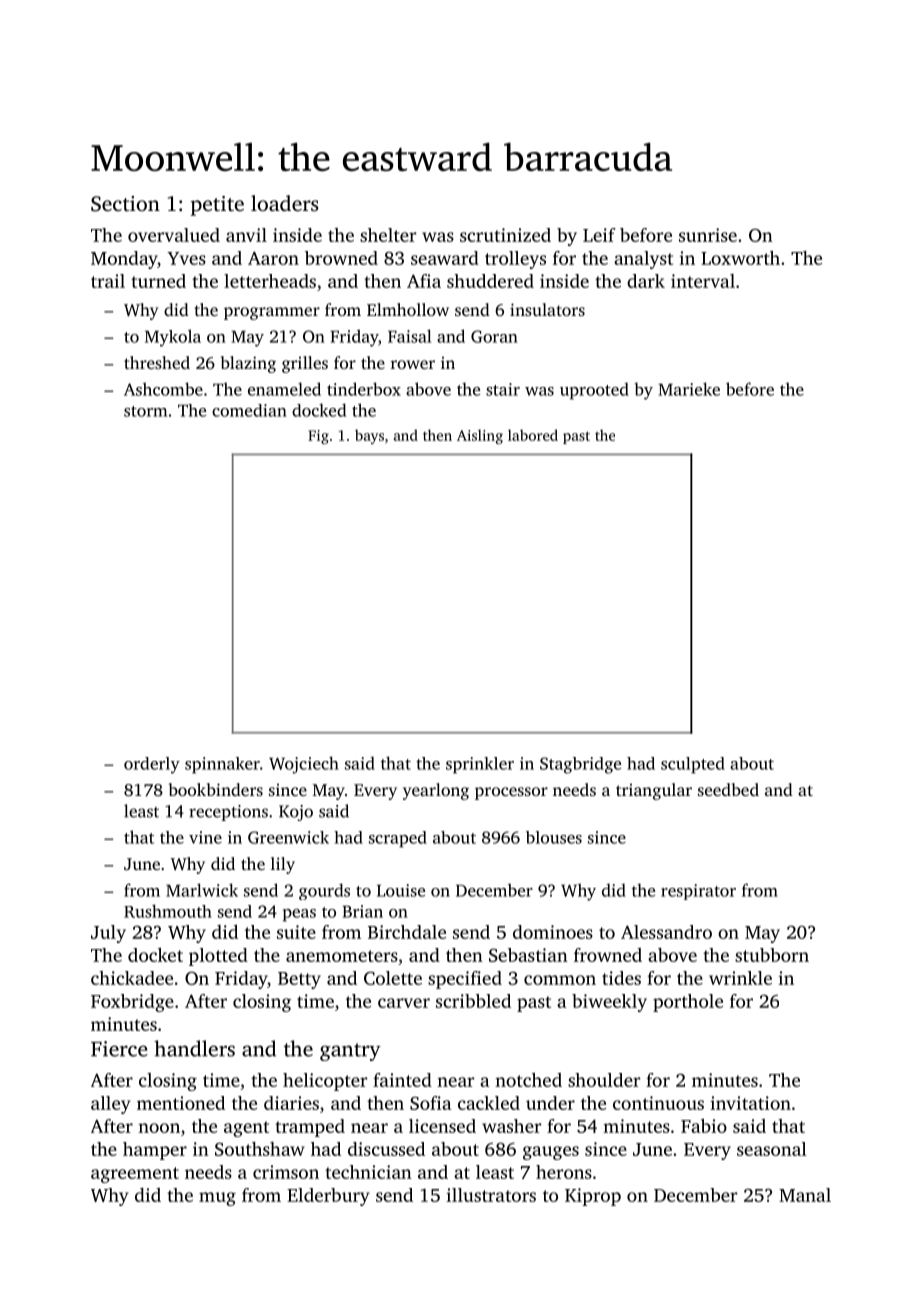 Image resolution: width=924 pixels, height=1314 pixels. Describe the element at coordinates (593, 1197) in the screenshot. I see `Kiprop` at that location.
